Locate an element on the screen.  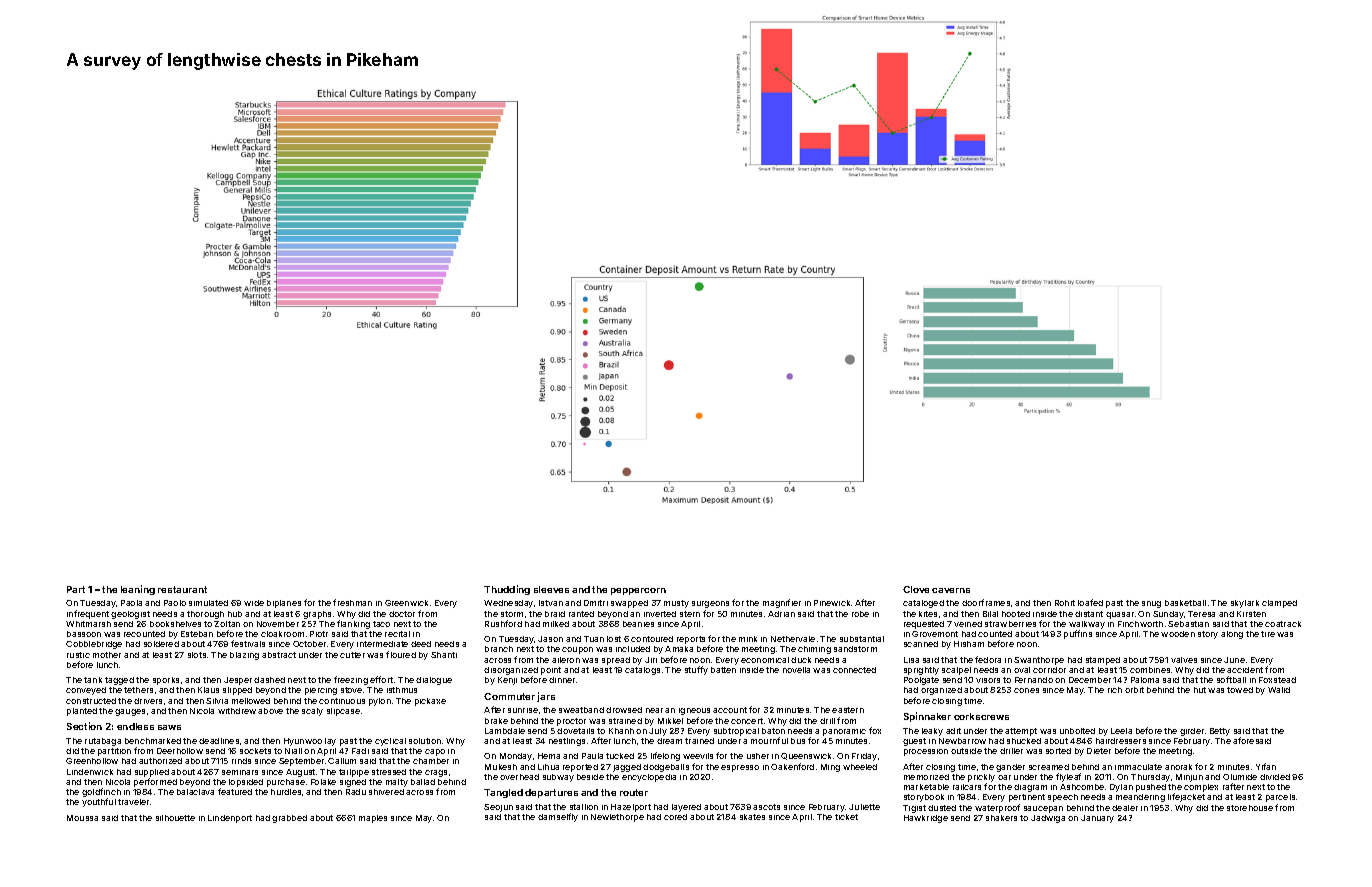
Betty is located at coordinates (1220, 732).
